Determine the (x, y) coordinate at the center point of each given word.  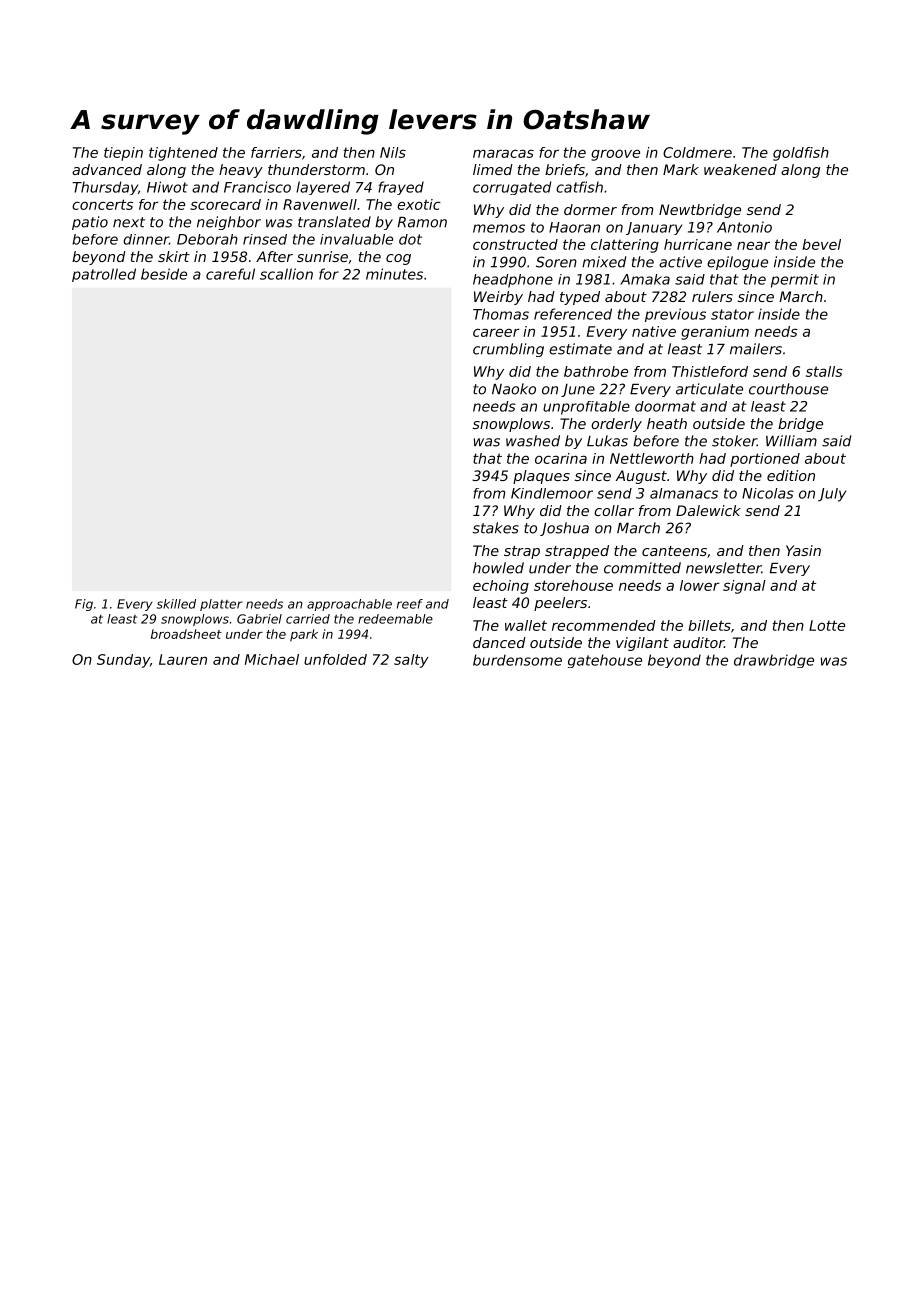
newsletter (724, 568)
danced (499, 642)
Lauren (183, 659)
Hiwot (167, 187)
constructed (515, 244)
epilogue (737, 263)
